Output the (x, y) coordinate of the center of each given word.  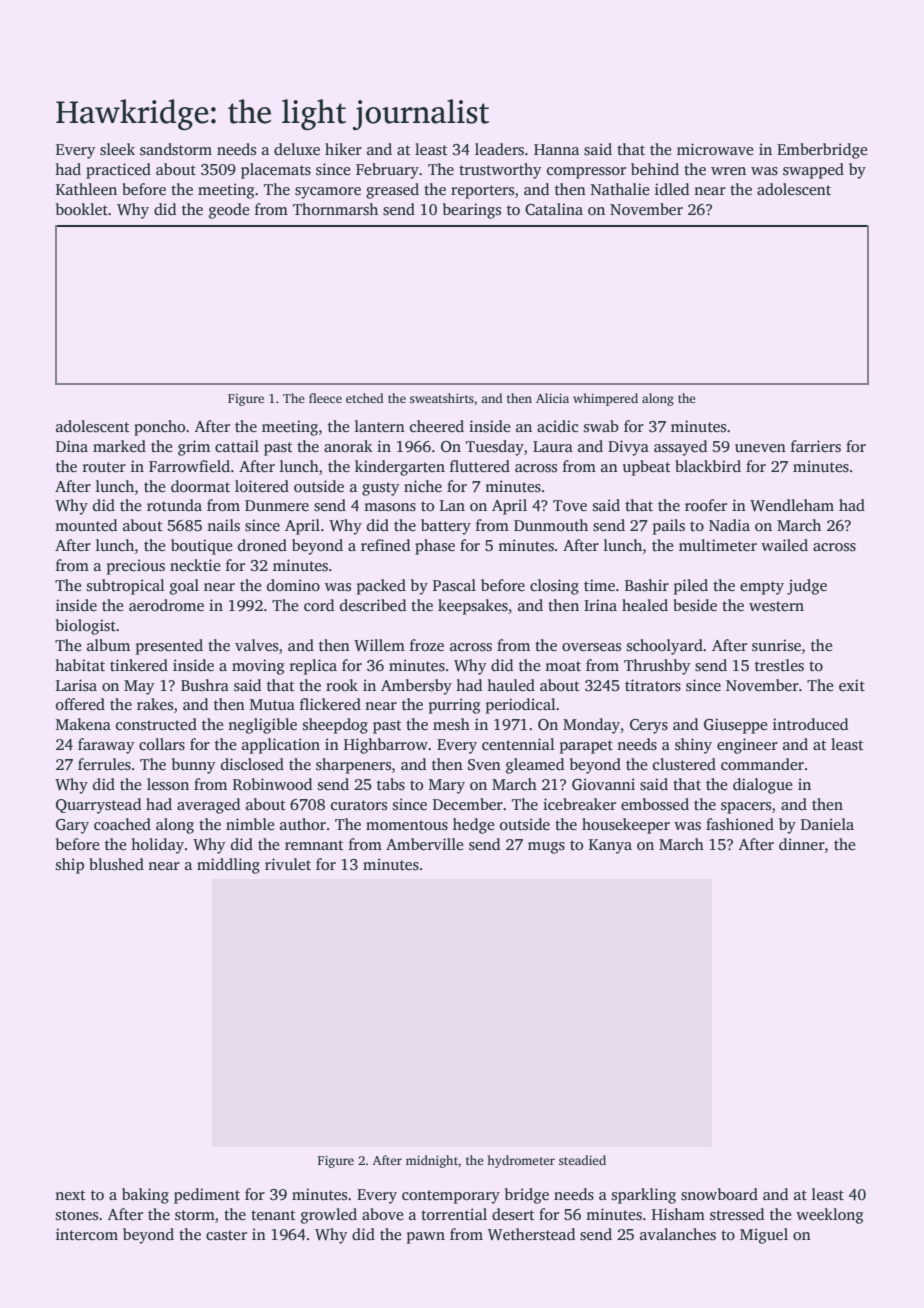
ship (70, 866)
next (70, 1195)
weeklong (829, 1216)
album (108, 645)
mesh (451, 724)
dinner (802, 844)
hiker (343, 149)
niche (423, 486)
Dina (72, 446)
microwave (715, 149)
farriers (816, 446)
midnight (432, 1161)
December (468, 804)
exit (852, 685)
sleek (117, 149)
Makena (83, 724)
